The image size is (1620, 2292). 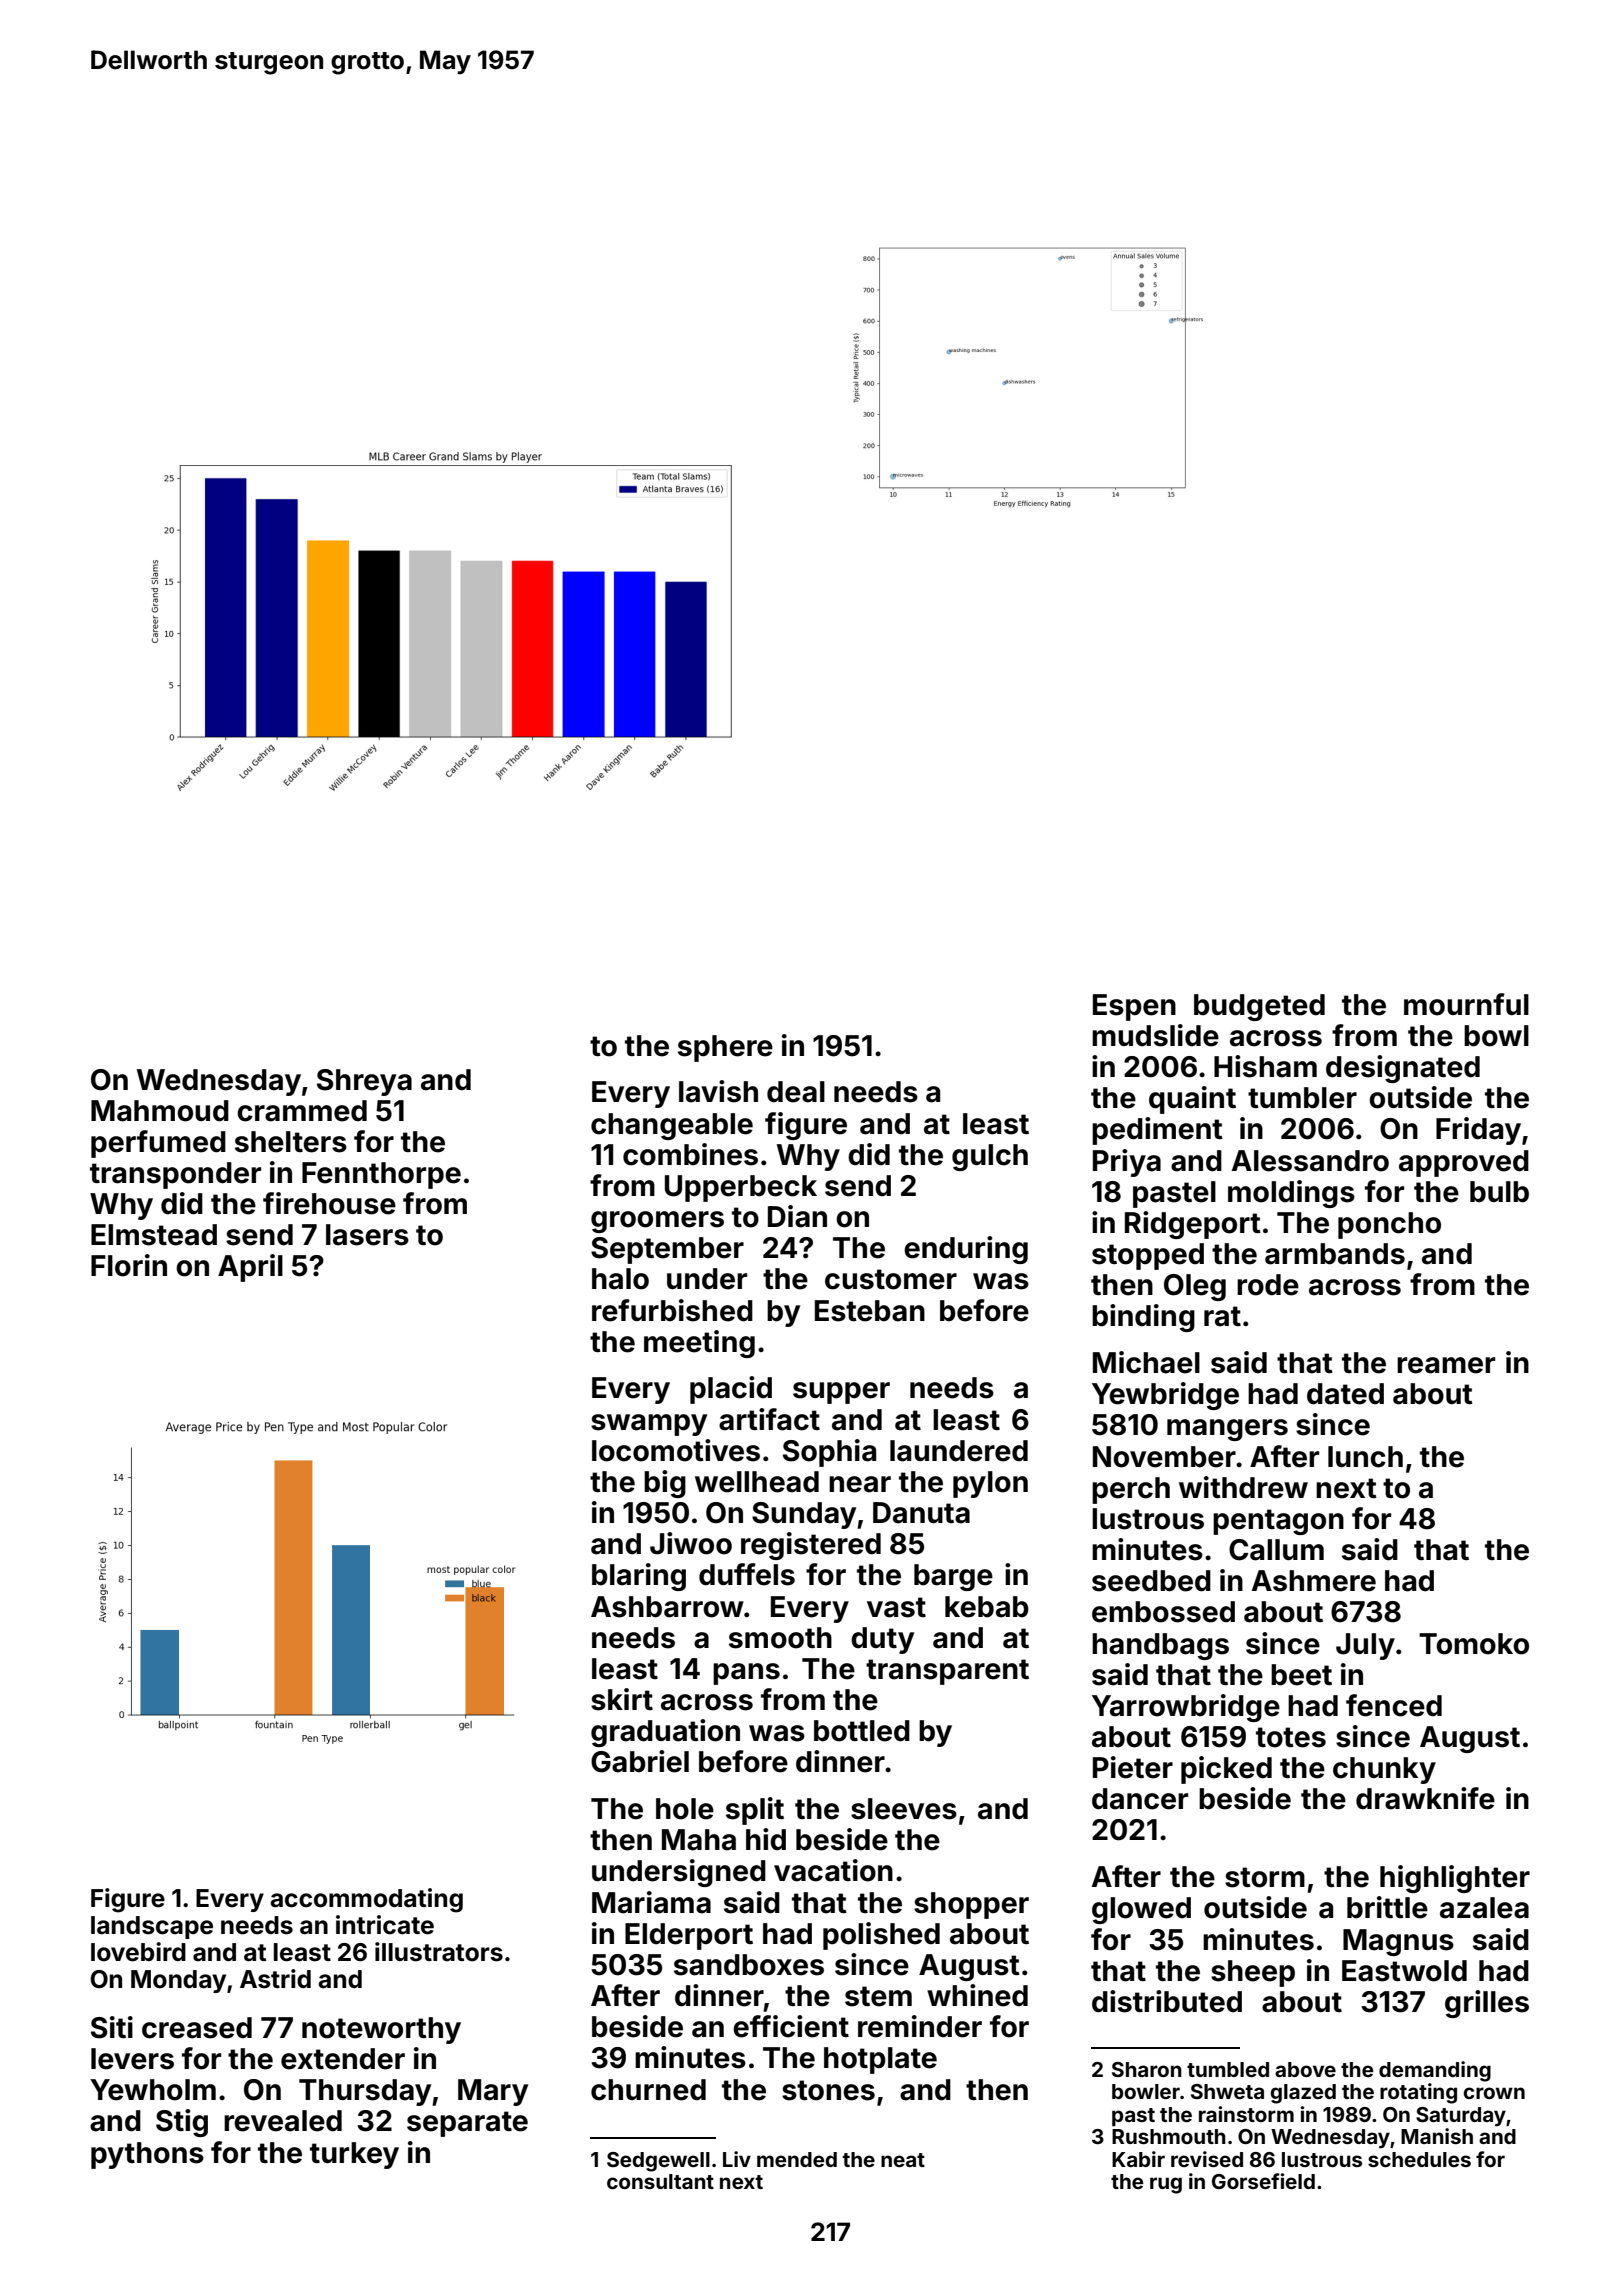 I want to click on Shreya, so click(x=364, y=1082).
